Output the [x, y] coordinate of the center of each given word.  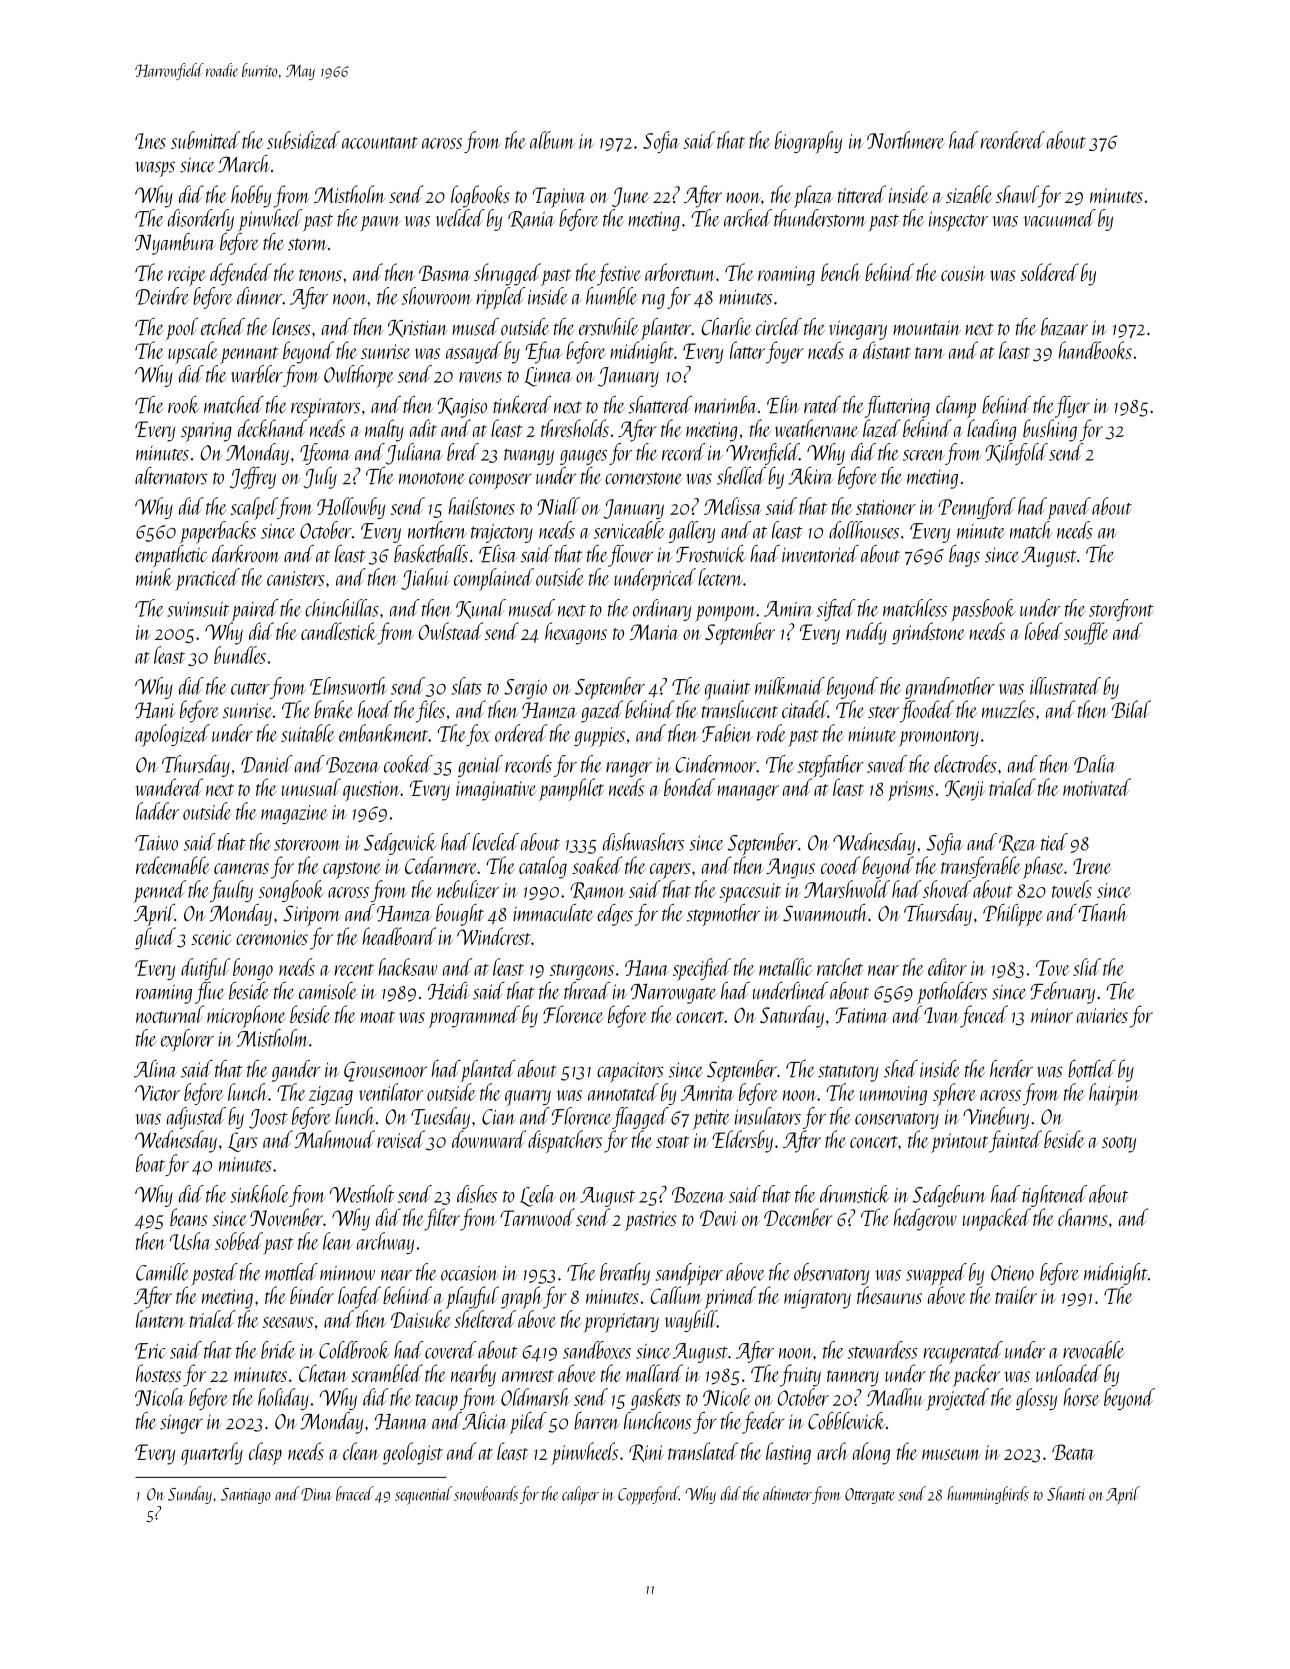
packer [976, 1375]
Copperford [648, 1495]
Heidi [448, 991]
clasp [265, 1453]
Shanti [1066, 1493]
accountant [380, 143]
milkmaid [790, 686]
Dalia [1095, 764]
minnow [347, 1273]
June [630, 197]
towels [1072, 889]
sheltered [485, 1319]
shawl [1017, 194]
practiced [207, 579]
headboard [399, 936]
